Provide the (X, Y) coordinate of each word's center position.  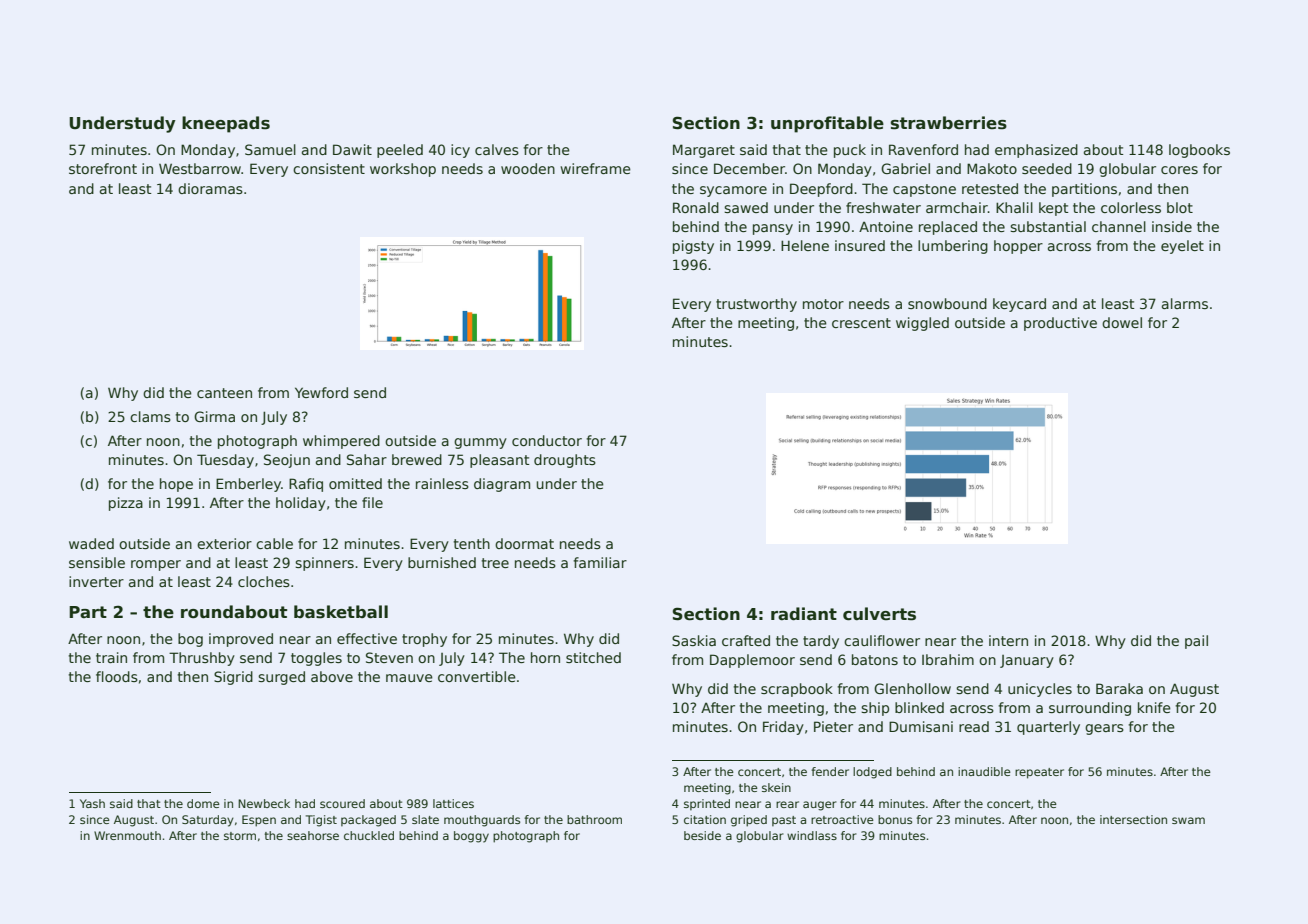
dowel (1122, 322)
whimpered (341, 442)
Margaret (704, 151)
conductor (547, 440)
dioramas (210, 188)
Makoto (992, 168)
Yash (92, 803)
